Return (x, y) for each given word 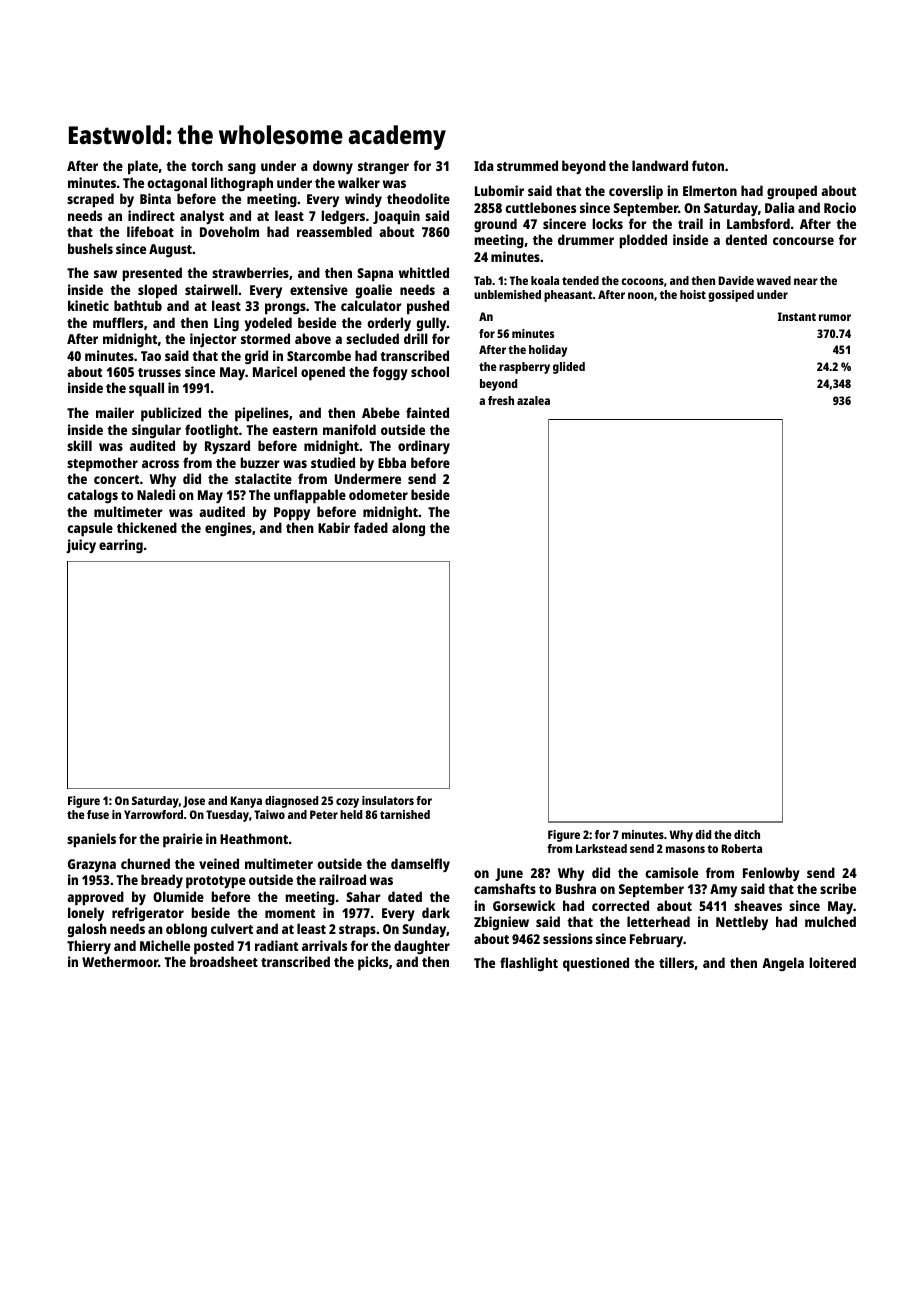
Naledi (156, 494)
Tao (151, 356)
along (408, 529)
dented (746, 239)
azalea (533, 400)
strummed (527, 165)
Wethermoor (120, 961)
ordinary (424, 447)
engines (228, 529)
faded (371, 527)
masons (685, 849)
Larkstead (601, 848)
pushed (428, 307)
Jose (194, 802)
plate (143, 167)
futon (708, 165)
